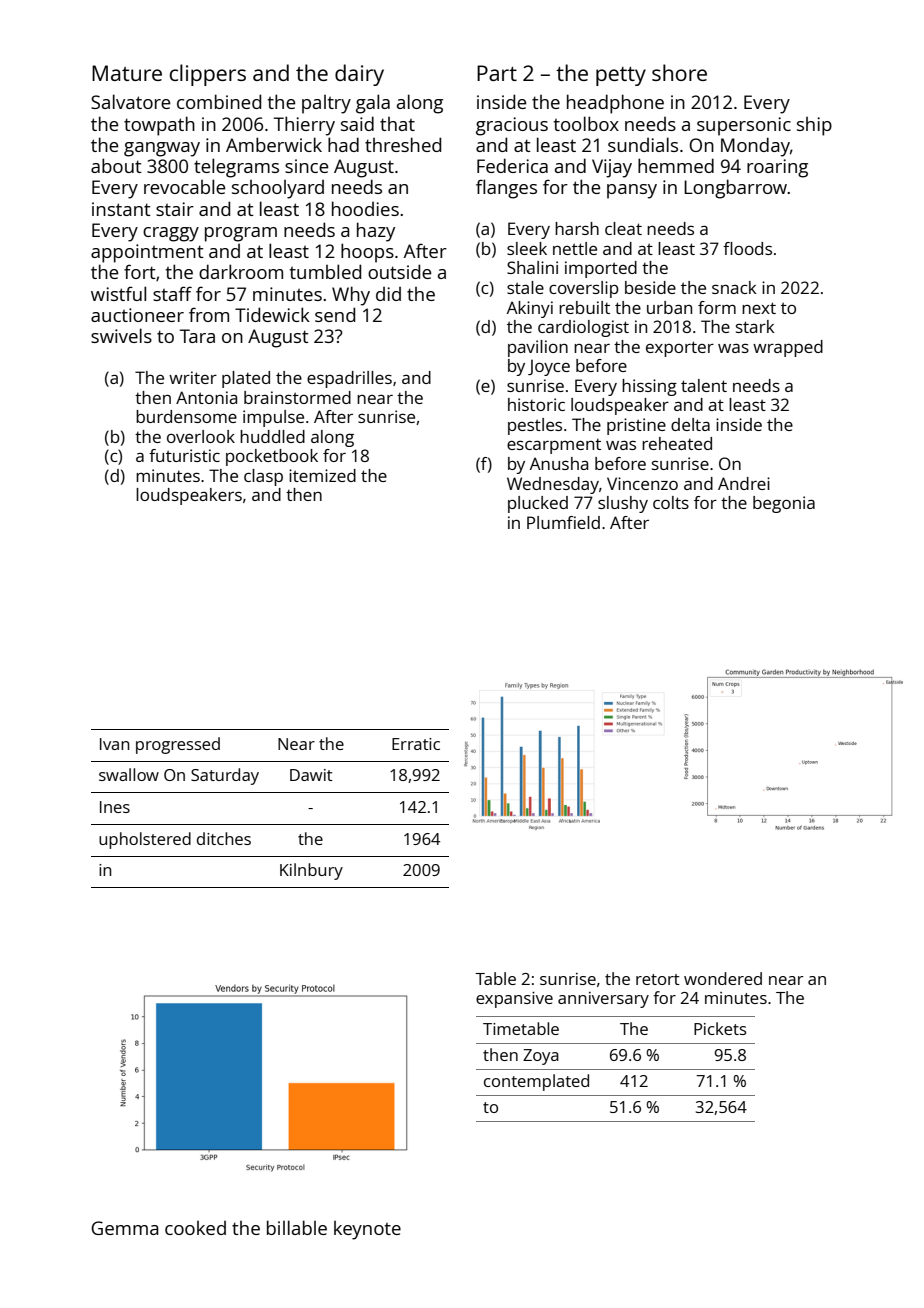 Image resolution: width=924 pixels, height=1308 pixels. What do you see at coordinates (208, 75) in the screenshot?
I see `clippers` at bounding box center [208, 75].
